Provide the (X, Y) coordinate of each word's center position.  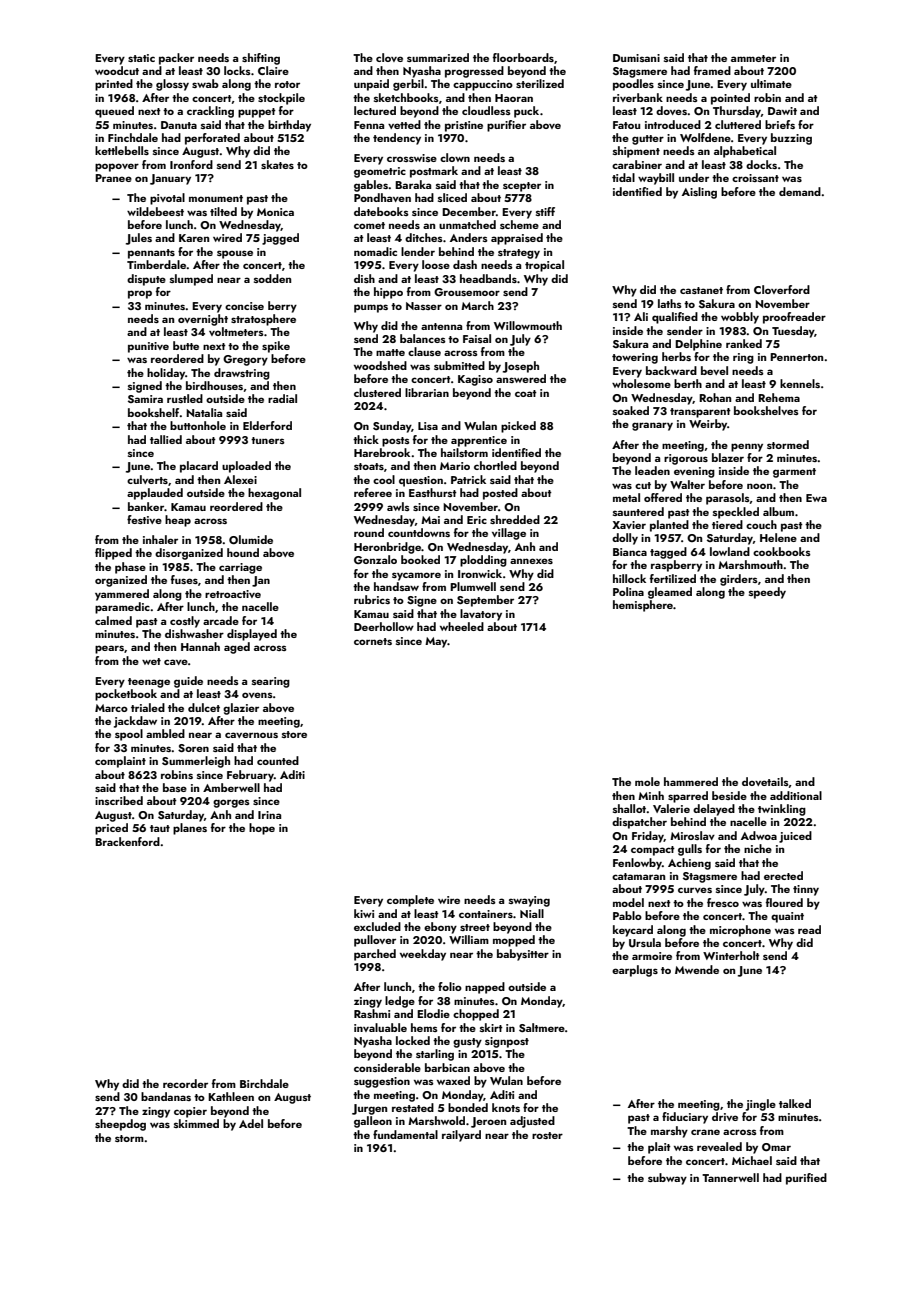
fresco (723, 902)
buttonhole (198, 425)
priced (111, 829)
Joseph (521, 367)
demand (800, 191)
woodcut (117, 70)
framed (712, 70)
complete (410, 901)
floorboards (523, 57)
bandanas (166, 1096)
